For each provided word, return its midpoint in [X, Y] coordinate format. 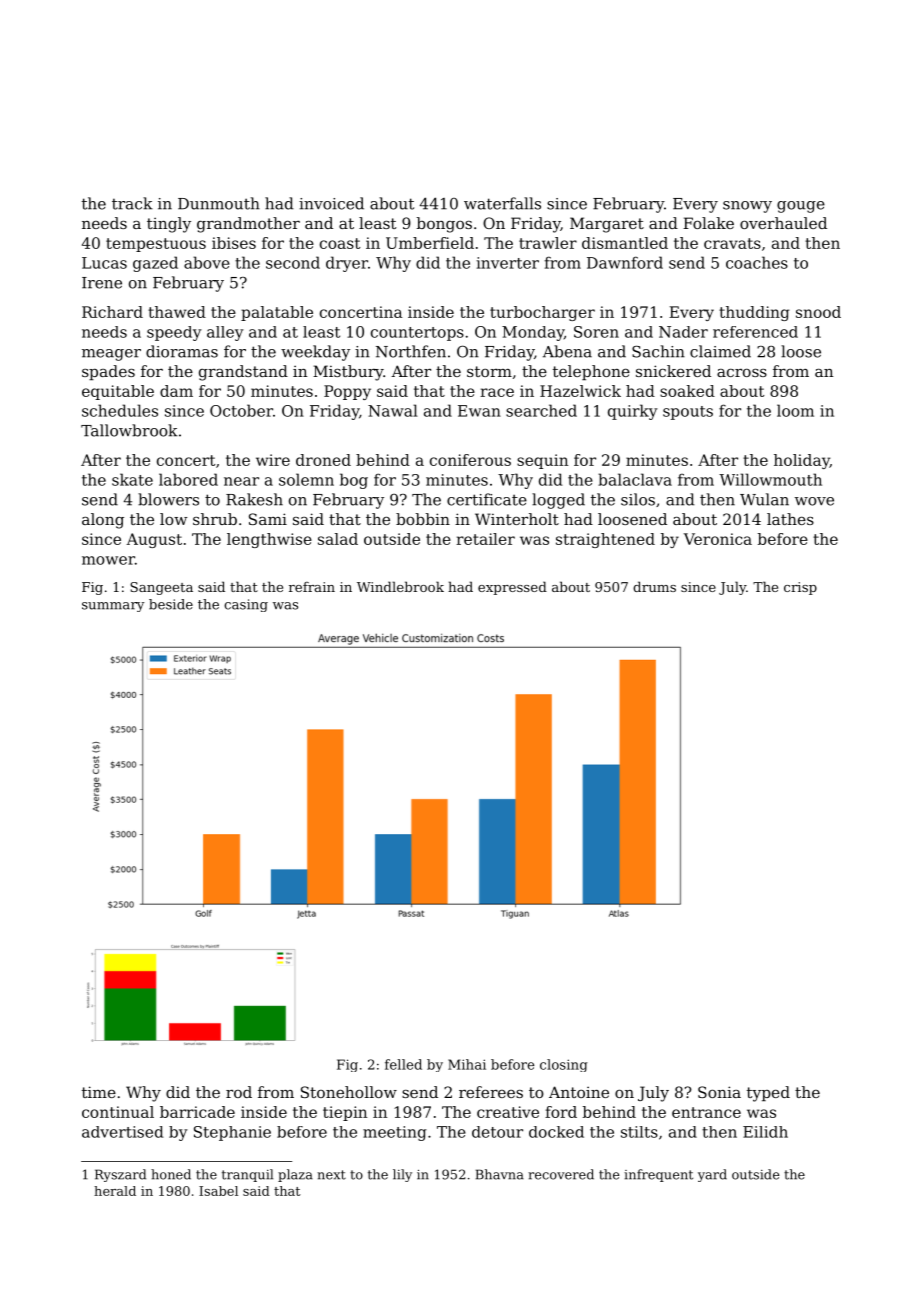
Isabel [218, 1191]
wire [273, 460]
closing [564, 1065]
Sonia [719, 1092]
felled [403, 1064]
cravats [732, 243]
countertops [417, 334]
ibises [234, 243]
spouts [688, 413]
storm [489, 371]
